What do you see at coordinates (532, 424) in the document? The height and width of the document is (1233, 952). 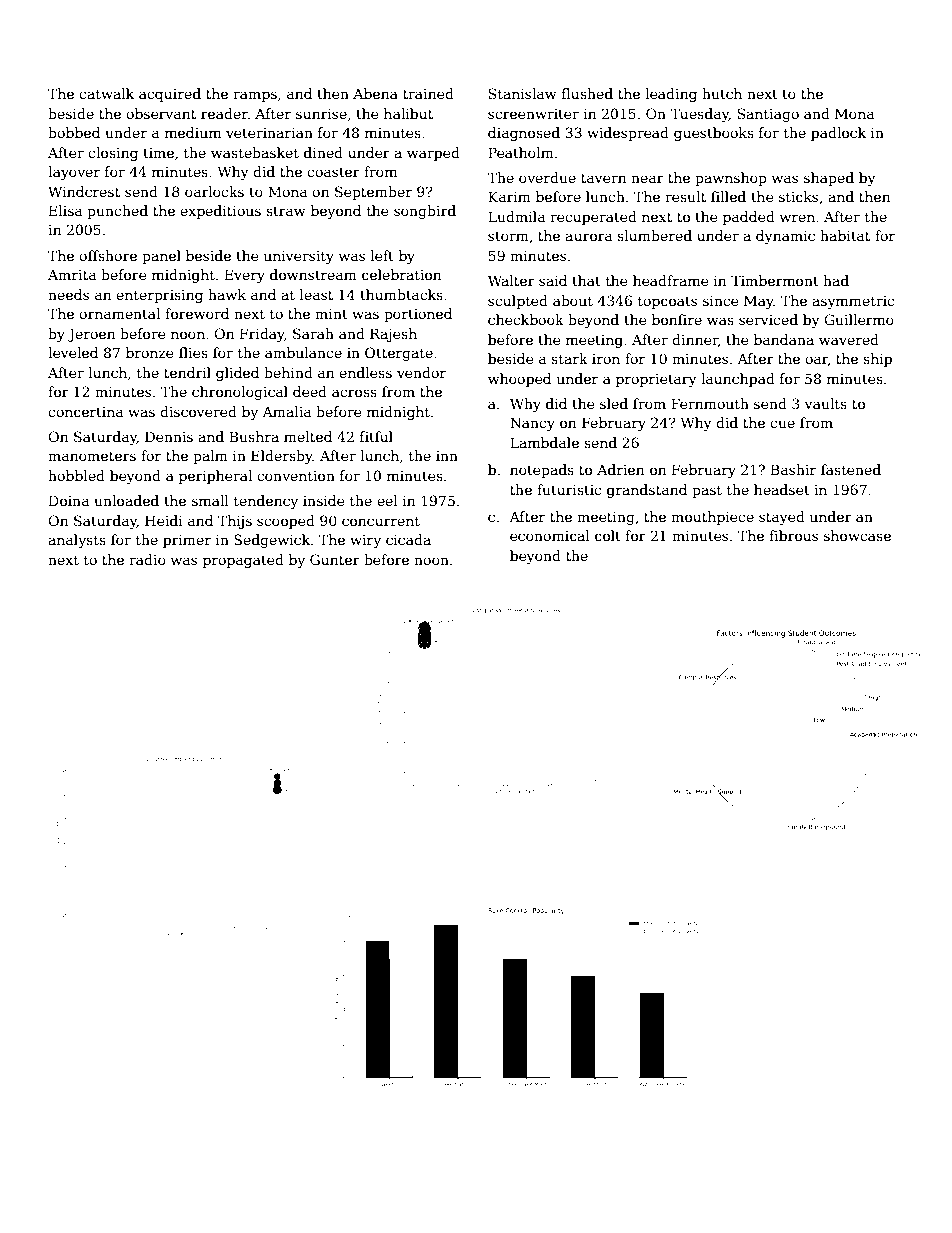 I see `Nancy` at bounding box center [532, 424].
